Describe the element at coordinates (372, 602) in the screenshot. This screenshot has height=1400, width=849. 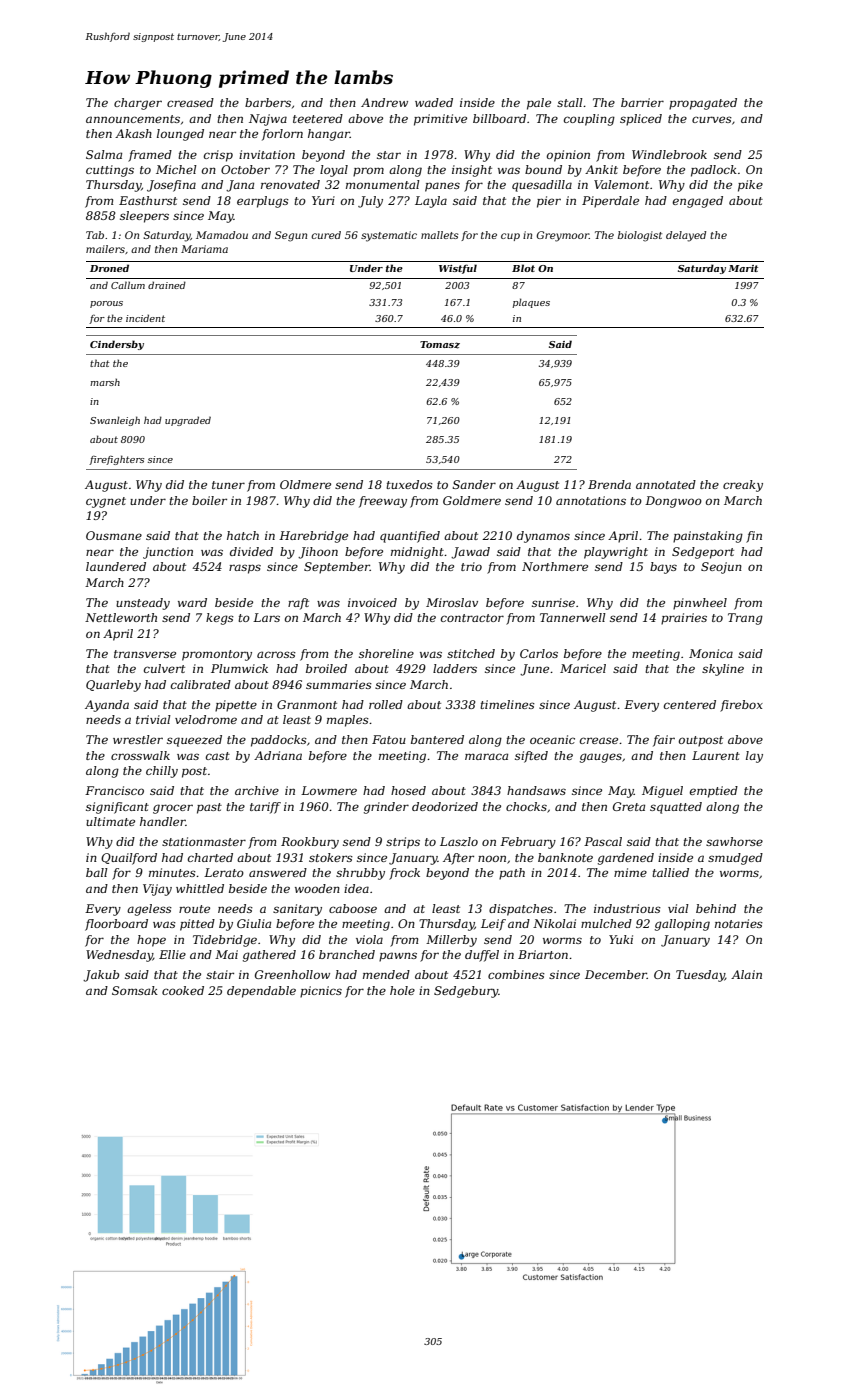
I see `invoiced` at that location.
